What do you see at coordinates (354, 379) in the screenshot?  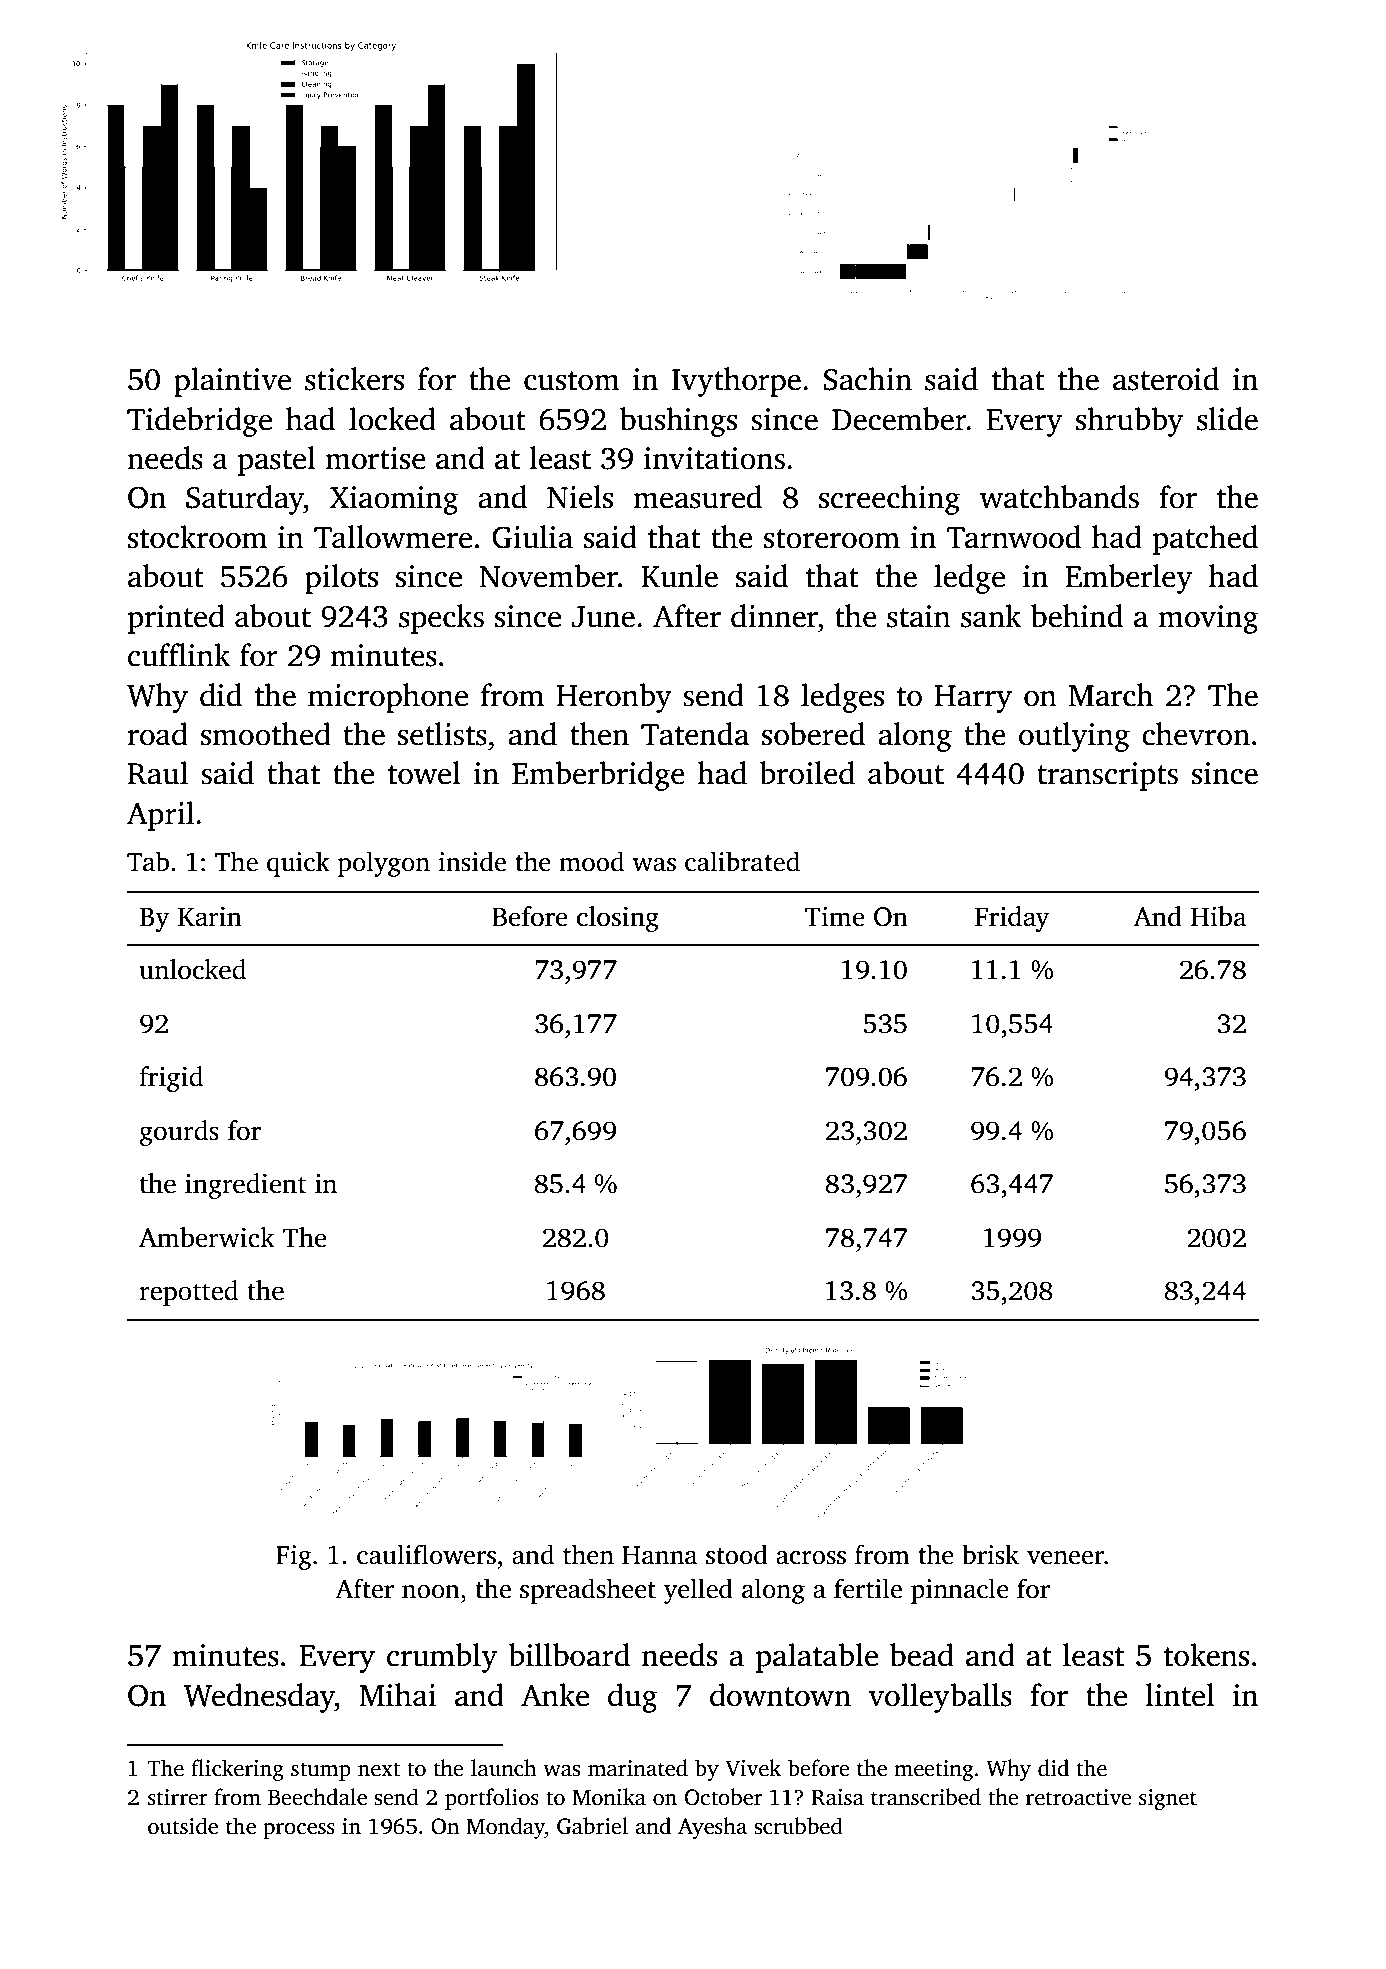 I see `stickers` at bounding box center [354, 379].
